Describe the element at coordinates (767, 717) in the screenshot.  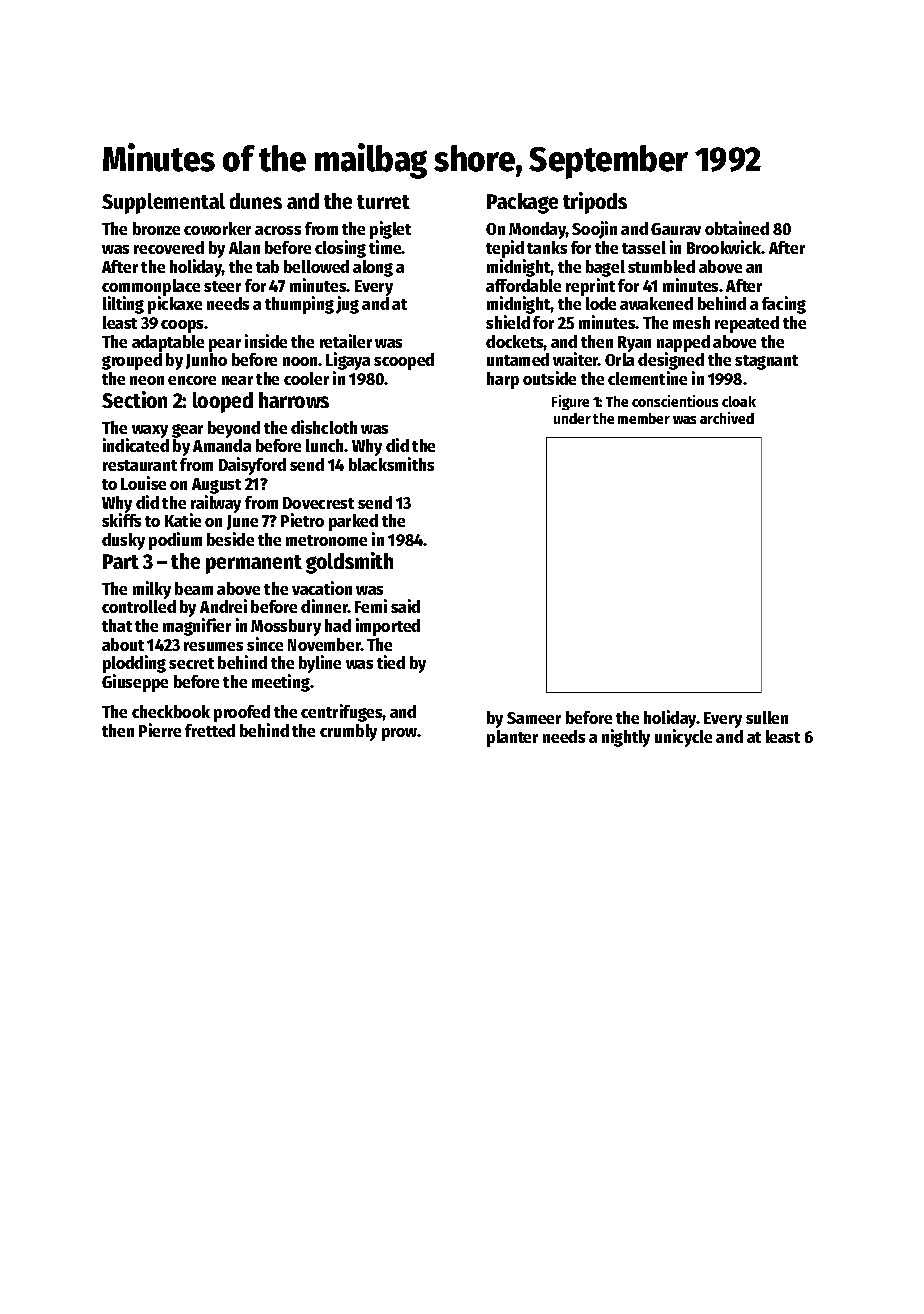
I see `sullen` at that location.
